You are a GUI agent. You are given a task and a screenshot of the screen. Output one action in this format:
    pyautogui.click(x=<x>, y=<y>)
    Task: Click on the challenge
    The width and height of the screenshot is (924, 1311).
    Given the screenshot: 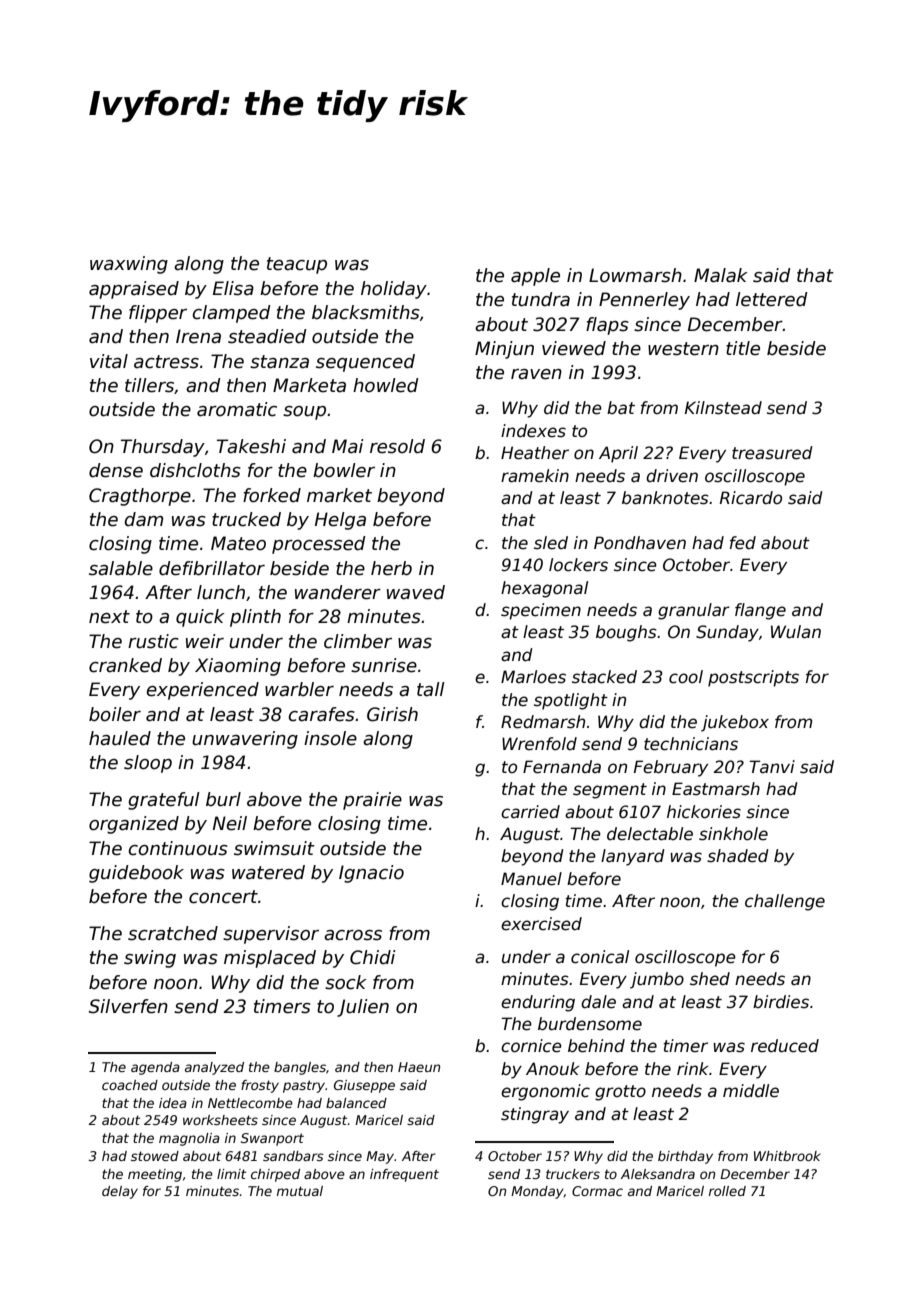 What is the action you would take?
    pyautogui.click(x=785, y=902)
